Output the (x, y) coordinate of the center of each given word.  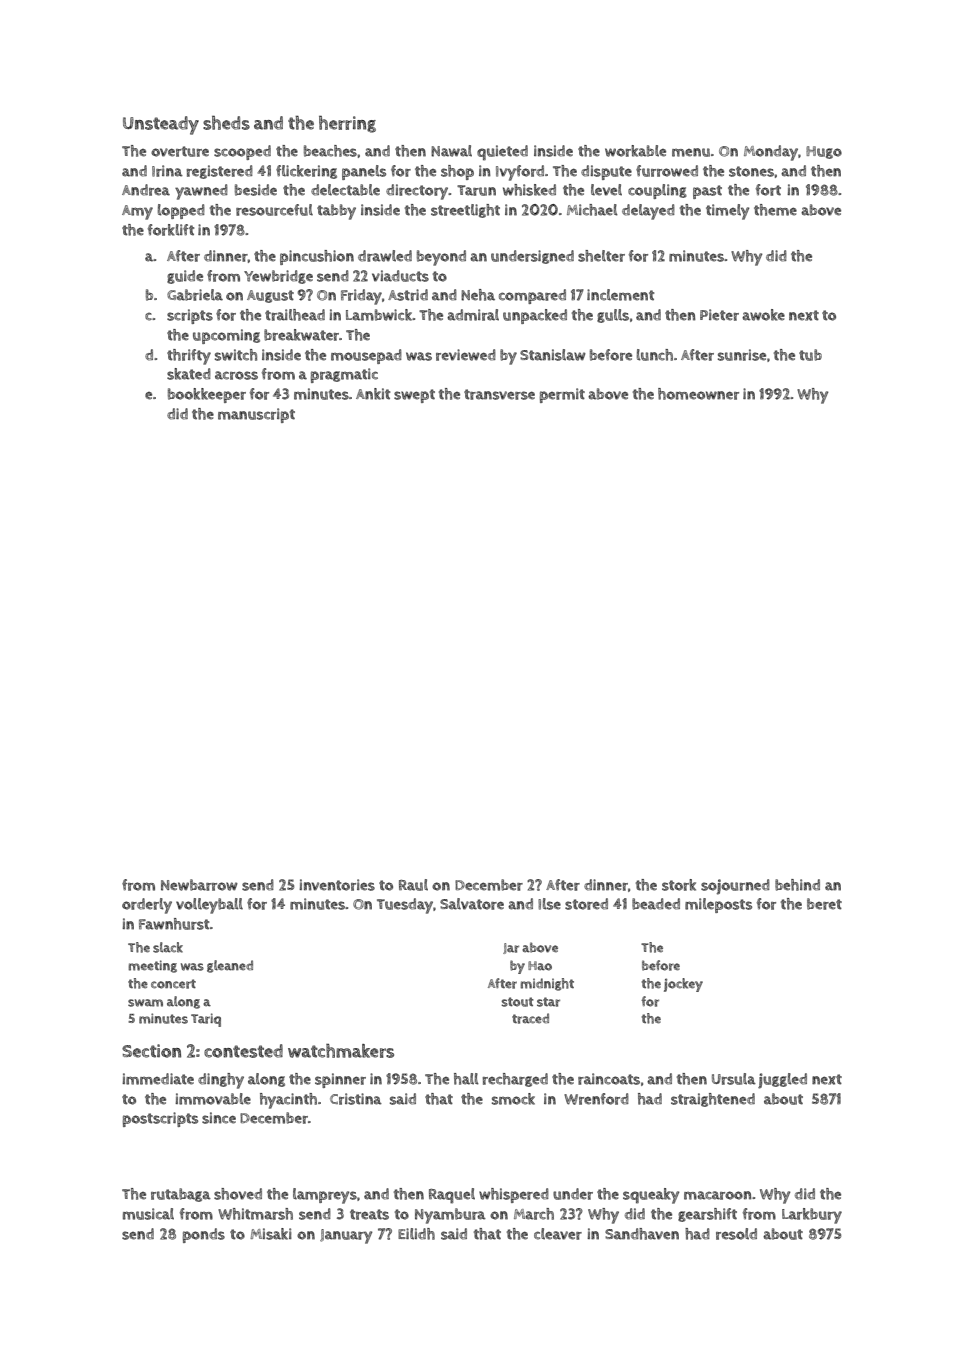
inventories (337, 885)
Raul (413, 885)
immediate (158, 1079)
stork (679, 885)
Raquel (452, 1196)
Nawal (451, 151)
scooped (242, 152)
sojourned (735, 887)
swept (414, 396)
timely (727, 212)
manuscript (256, 415)
